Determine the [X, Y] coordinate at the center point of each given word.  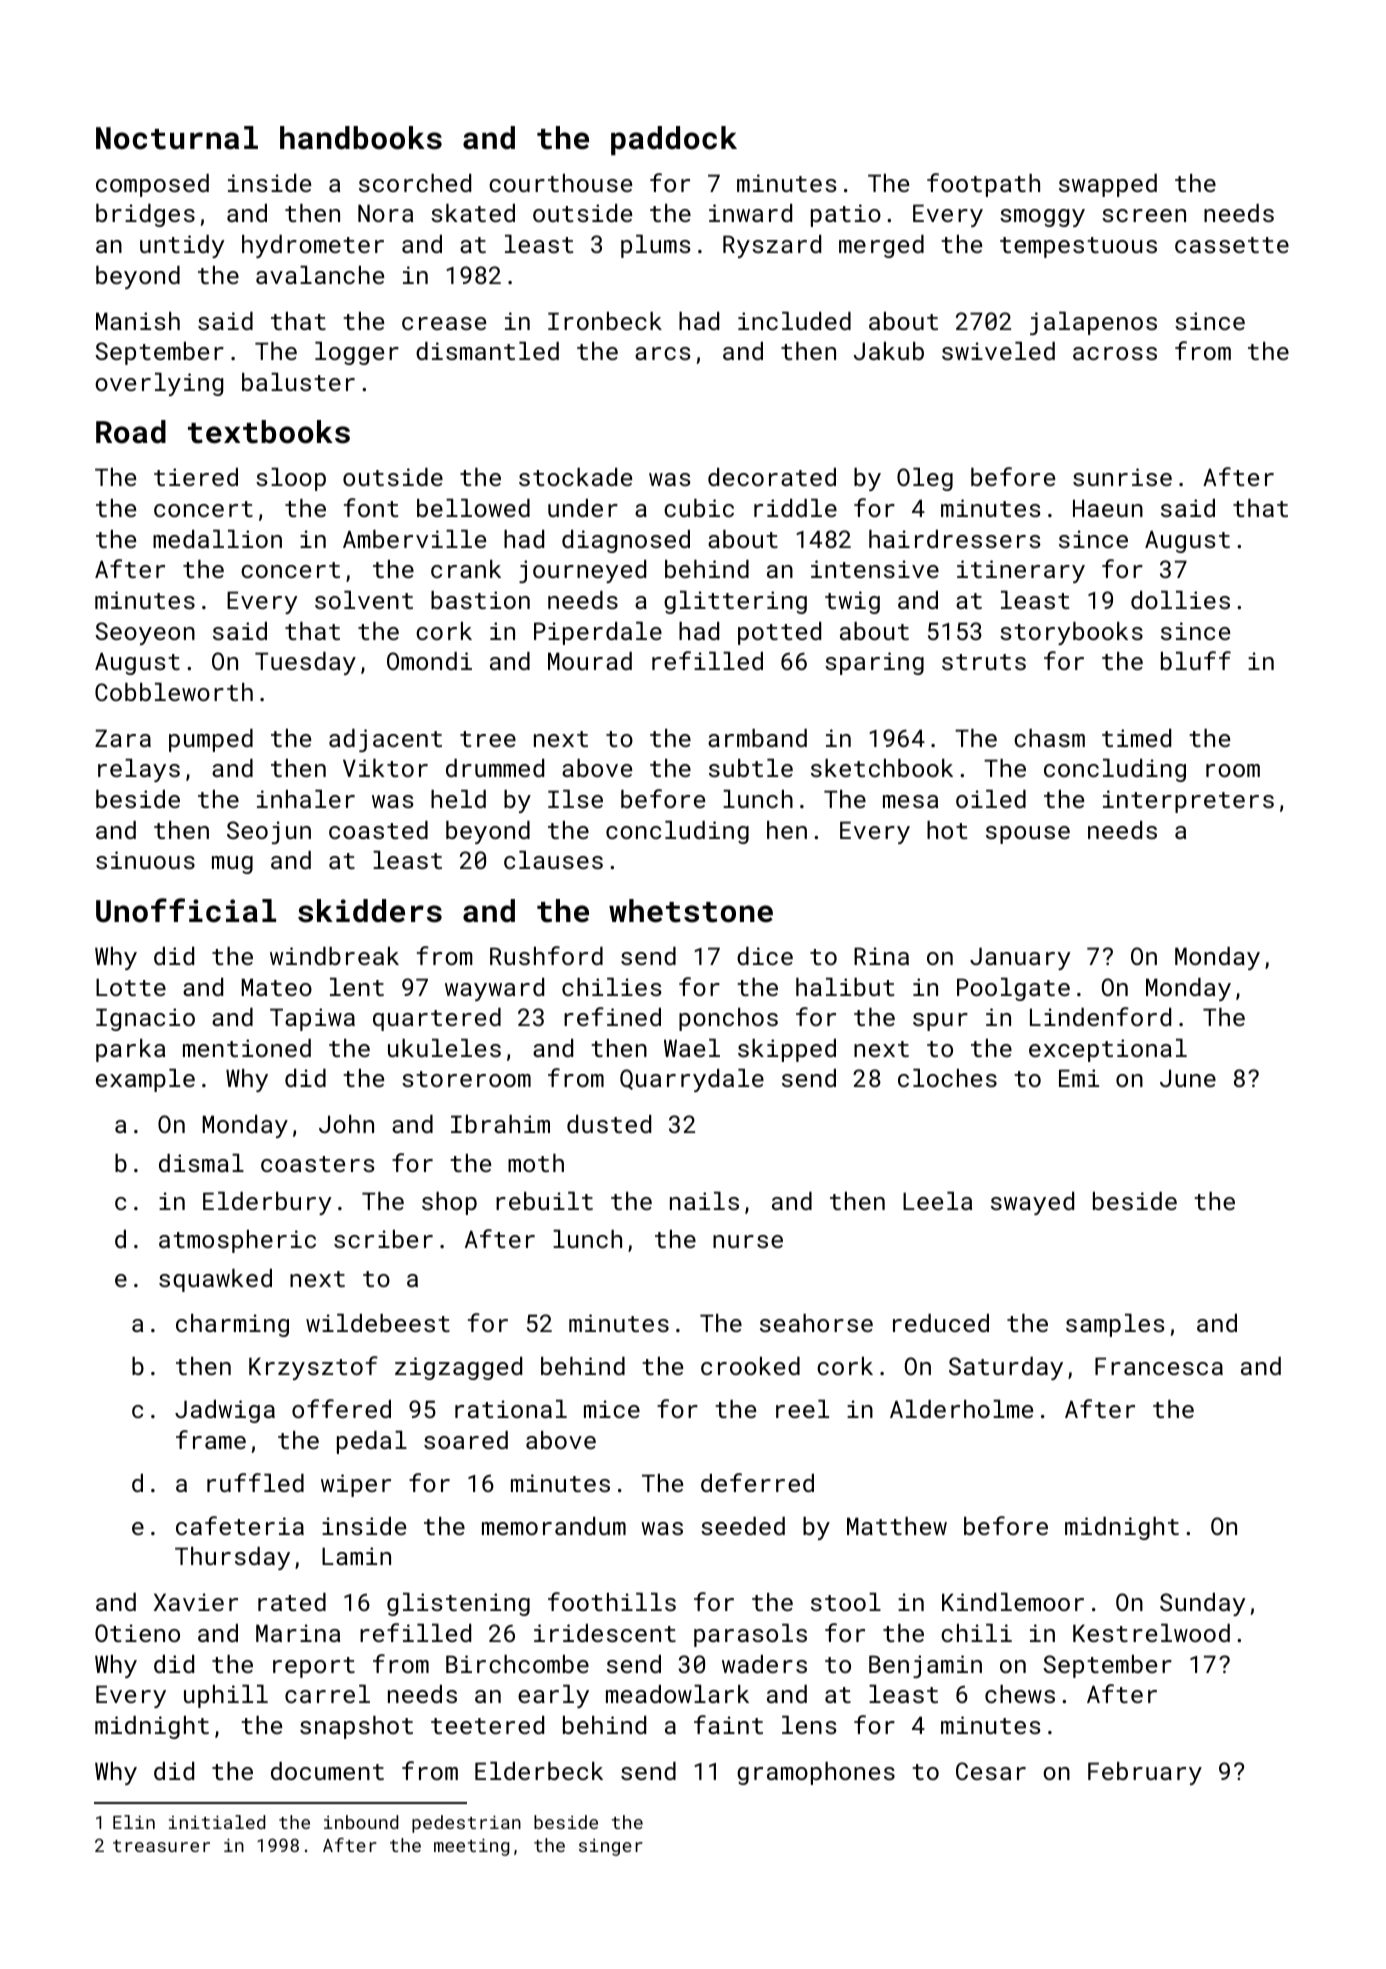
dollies [1180, 600]
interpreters [1188, 801]
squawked [215, 1280]
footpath [983, 185]
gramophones [816, 1773]
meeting [471, 1847]
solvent [364, 600]
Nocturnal [177, 138]
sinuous [145, 860]
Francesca [1159, 1366]
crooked [750, 1366]
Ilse [575, 799]
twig [852, 602]
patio [846, 215]
